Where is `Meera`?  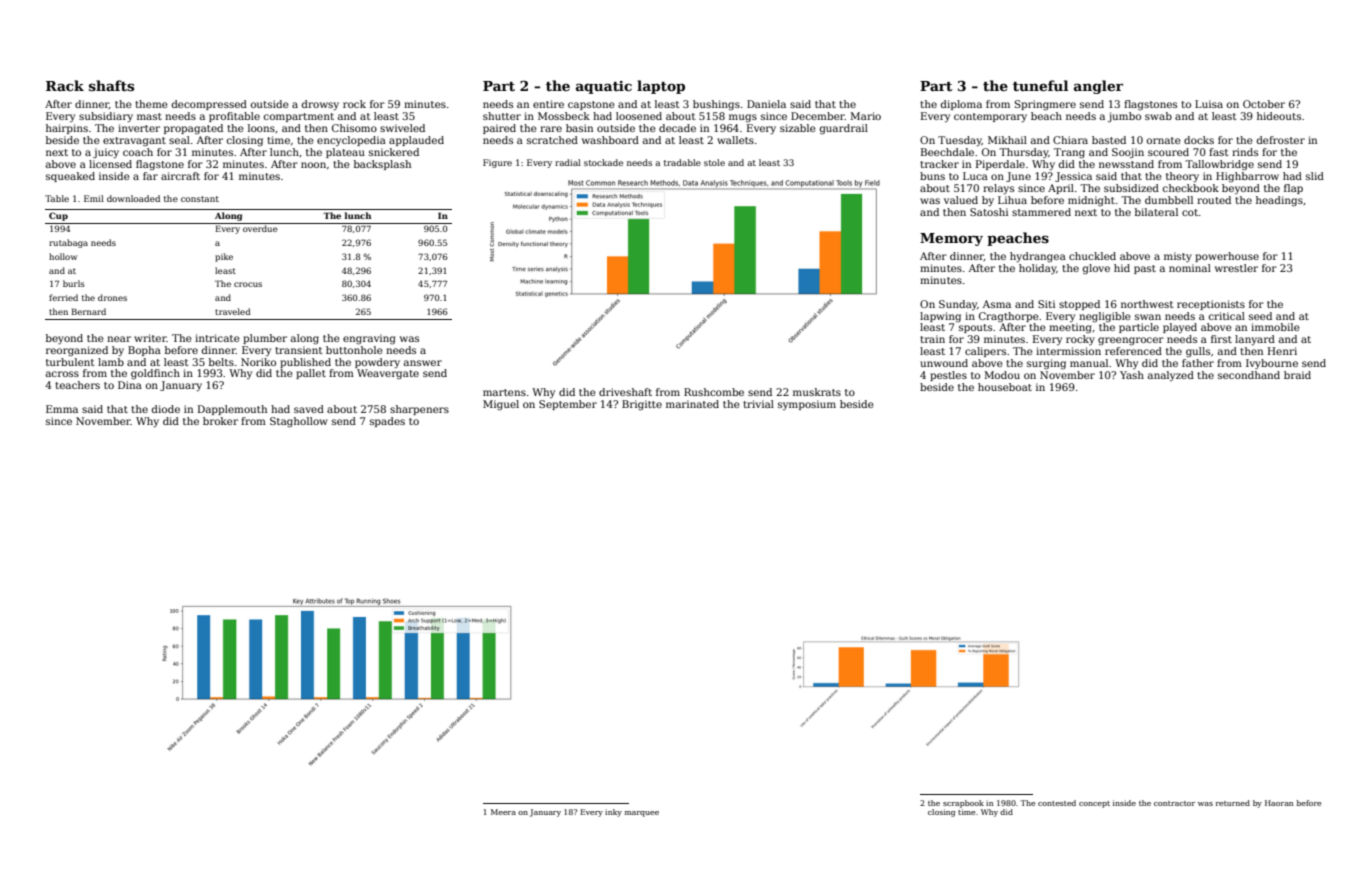 Meera is located at coordinates (503, 812).
